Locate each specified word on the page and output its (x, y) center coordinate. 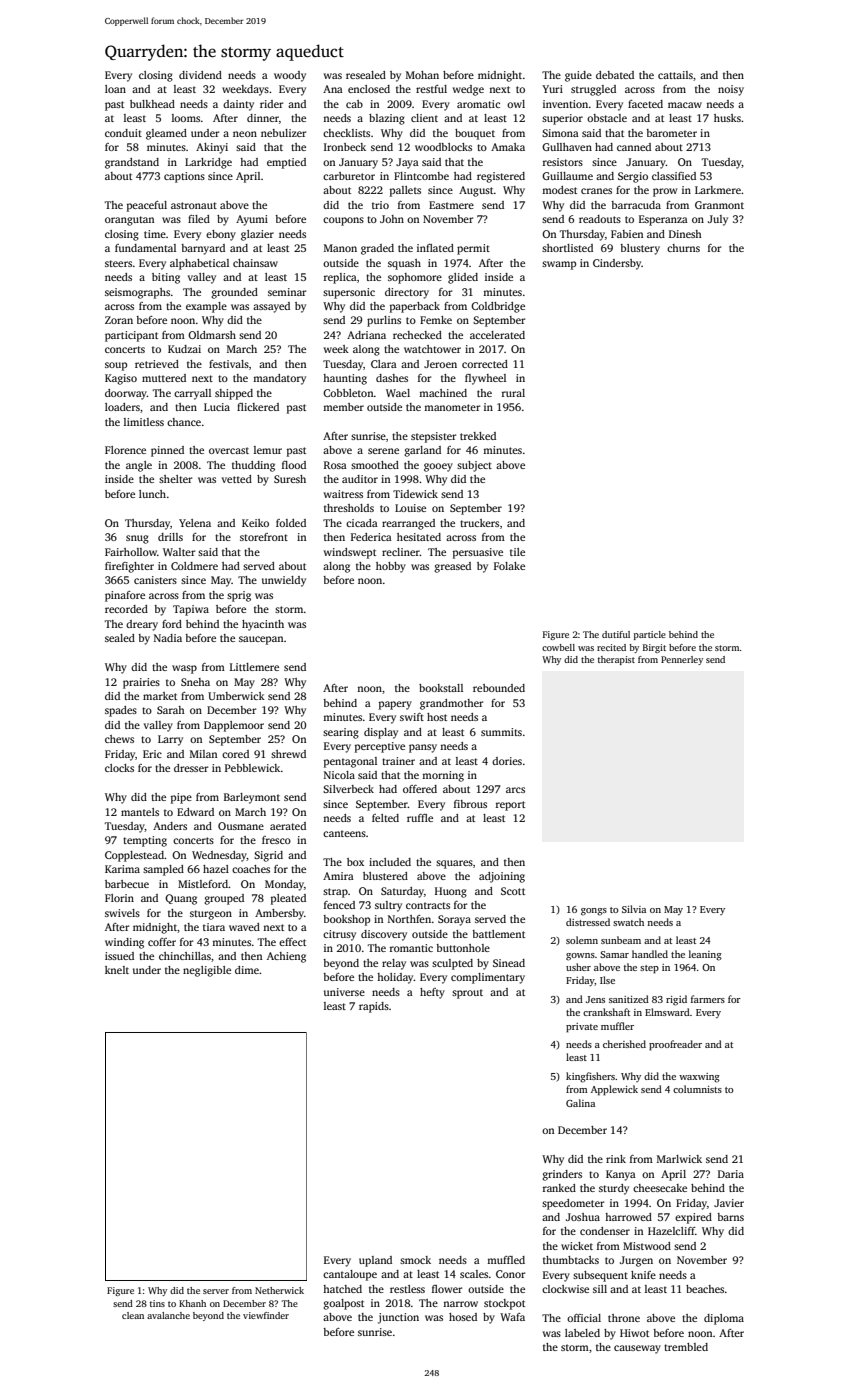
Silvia (634, 909)
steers (118, 263)
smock (415, 1260)
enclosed (369, 89)
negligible (207, 971)
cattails (675, 75)
